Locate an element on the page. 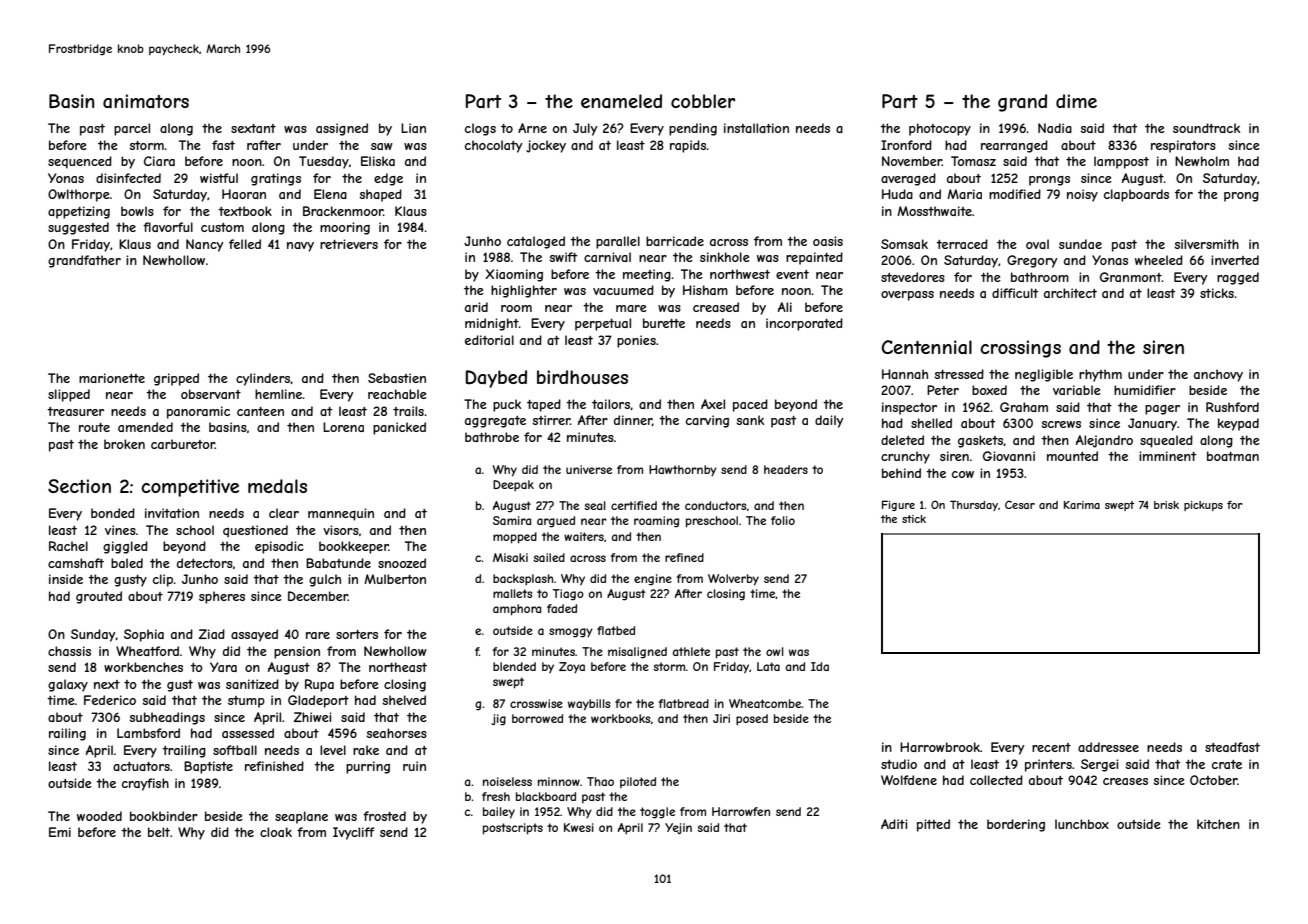  piloted is located at coordinates (638, 782).
